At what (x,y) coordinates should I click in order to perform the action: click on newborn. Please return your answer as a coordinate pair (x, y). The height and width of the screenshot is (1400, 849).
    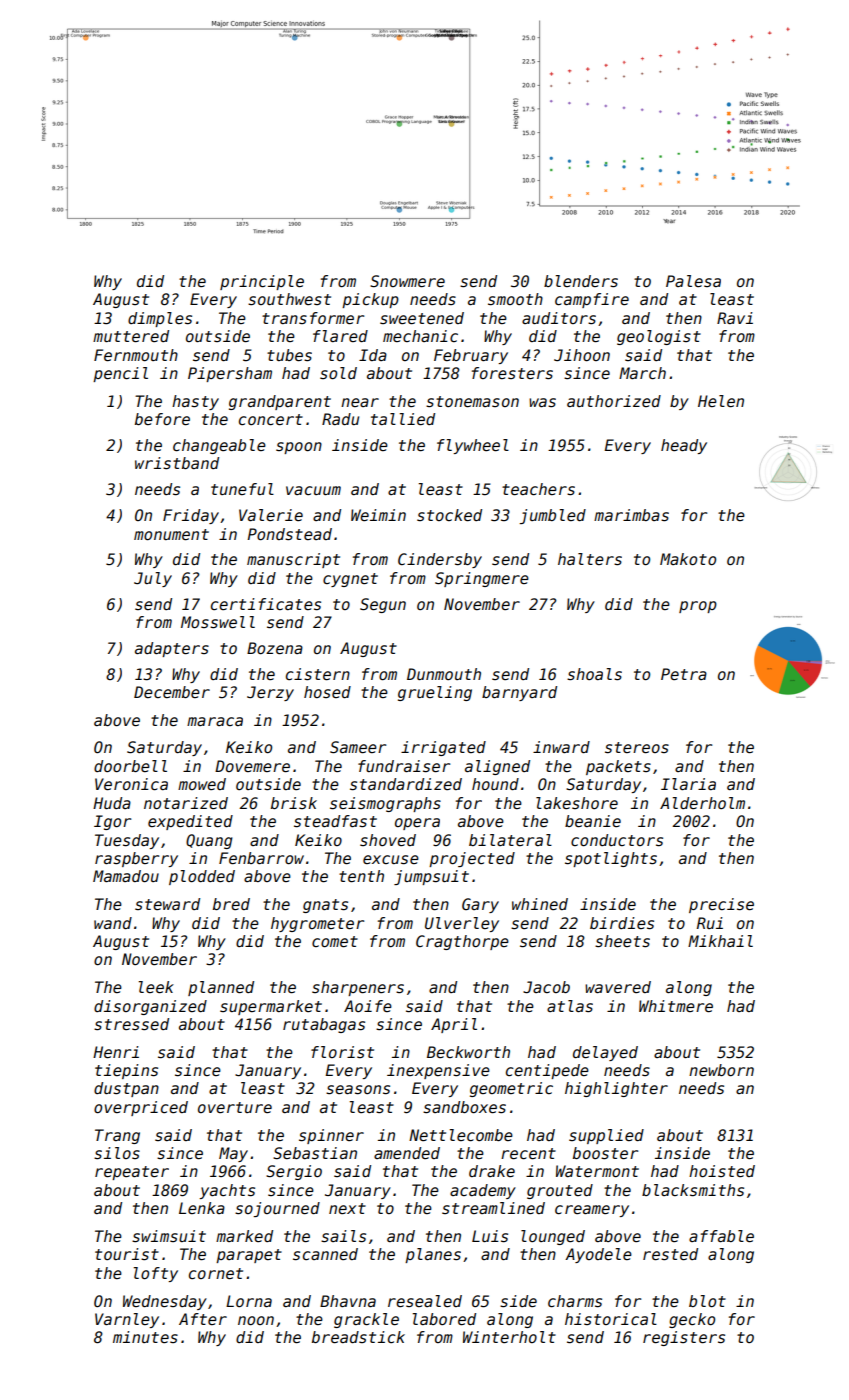
    Looking at the image, I should click on (721, 1070).
